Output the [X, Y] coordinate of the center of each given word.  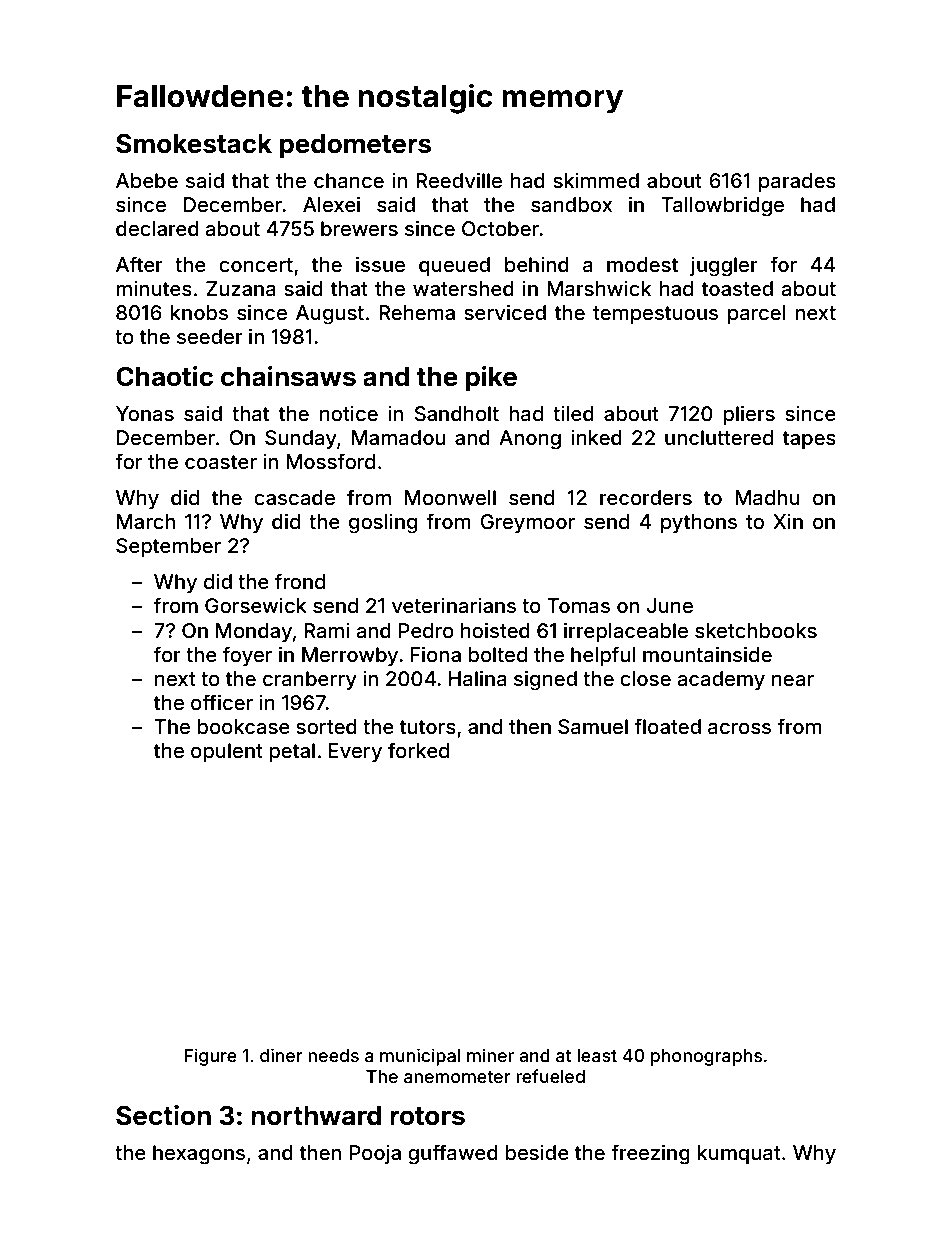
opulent [227, 752]
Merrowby [350, 656]
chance [349, 180]
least [597, 1055]
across [739, 728]
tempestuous [655, 315]
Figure [210, 1057]
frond [300, 581]
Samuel [593, 727]
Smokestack [194, 143]
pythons [699, 523]
